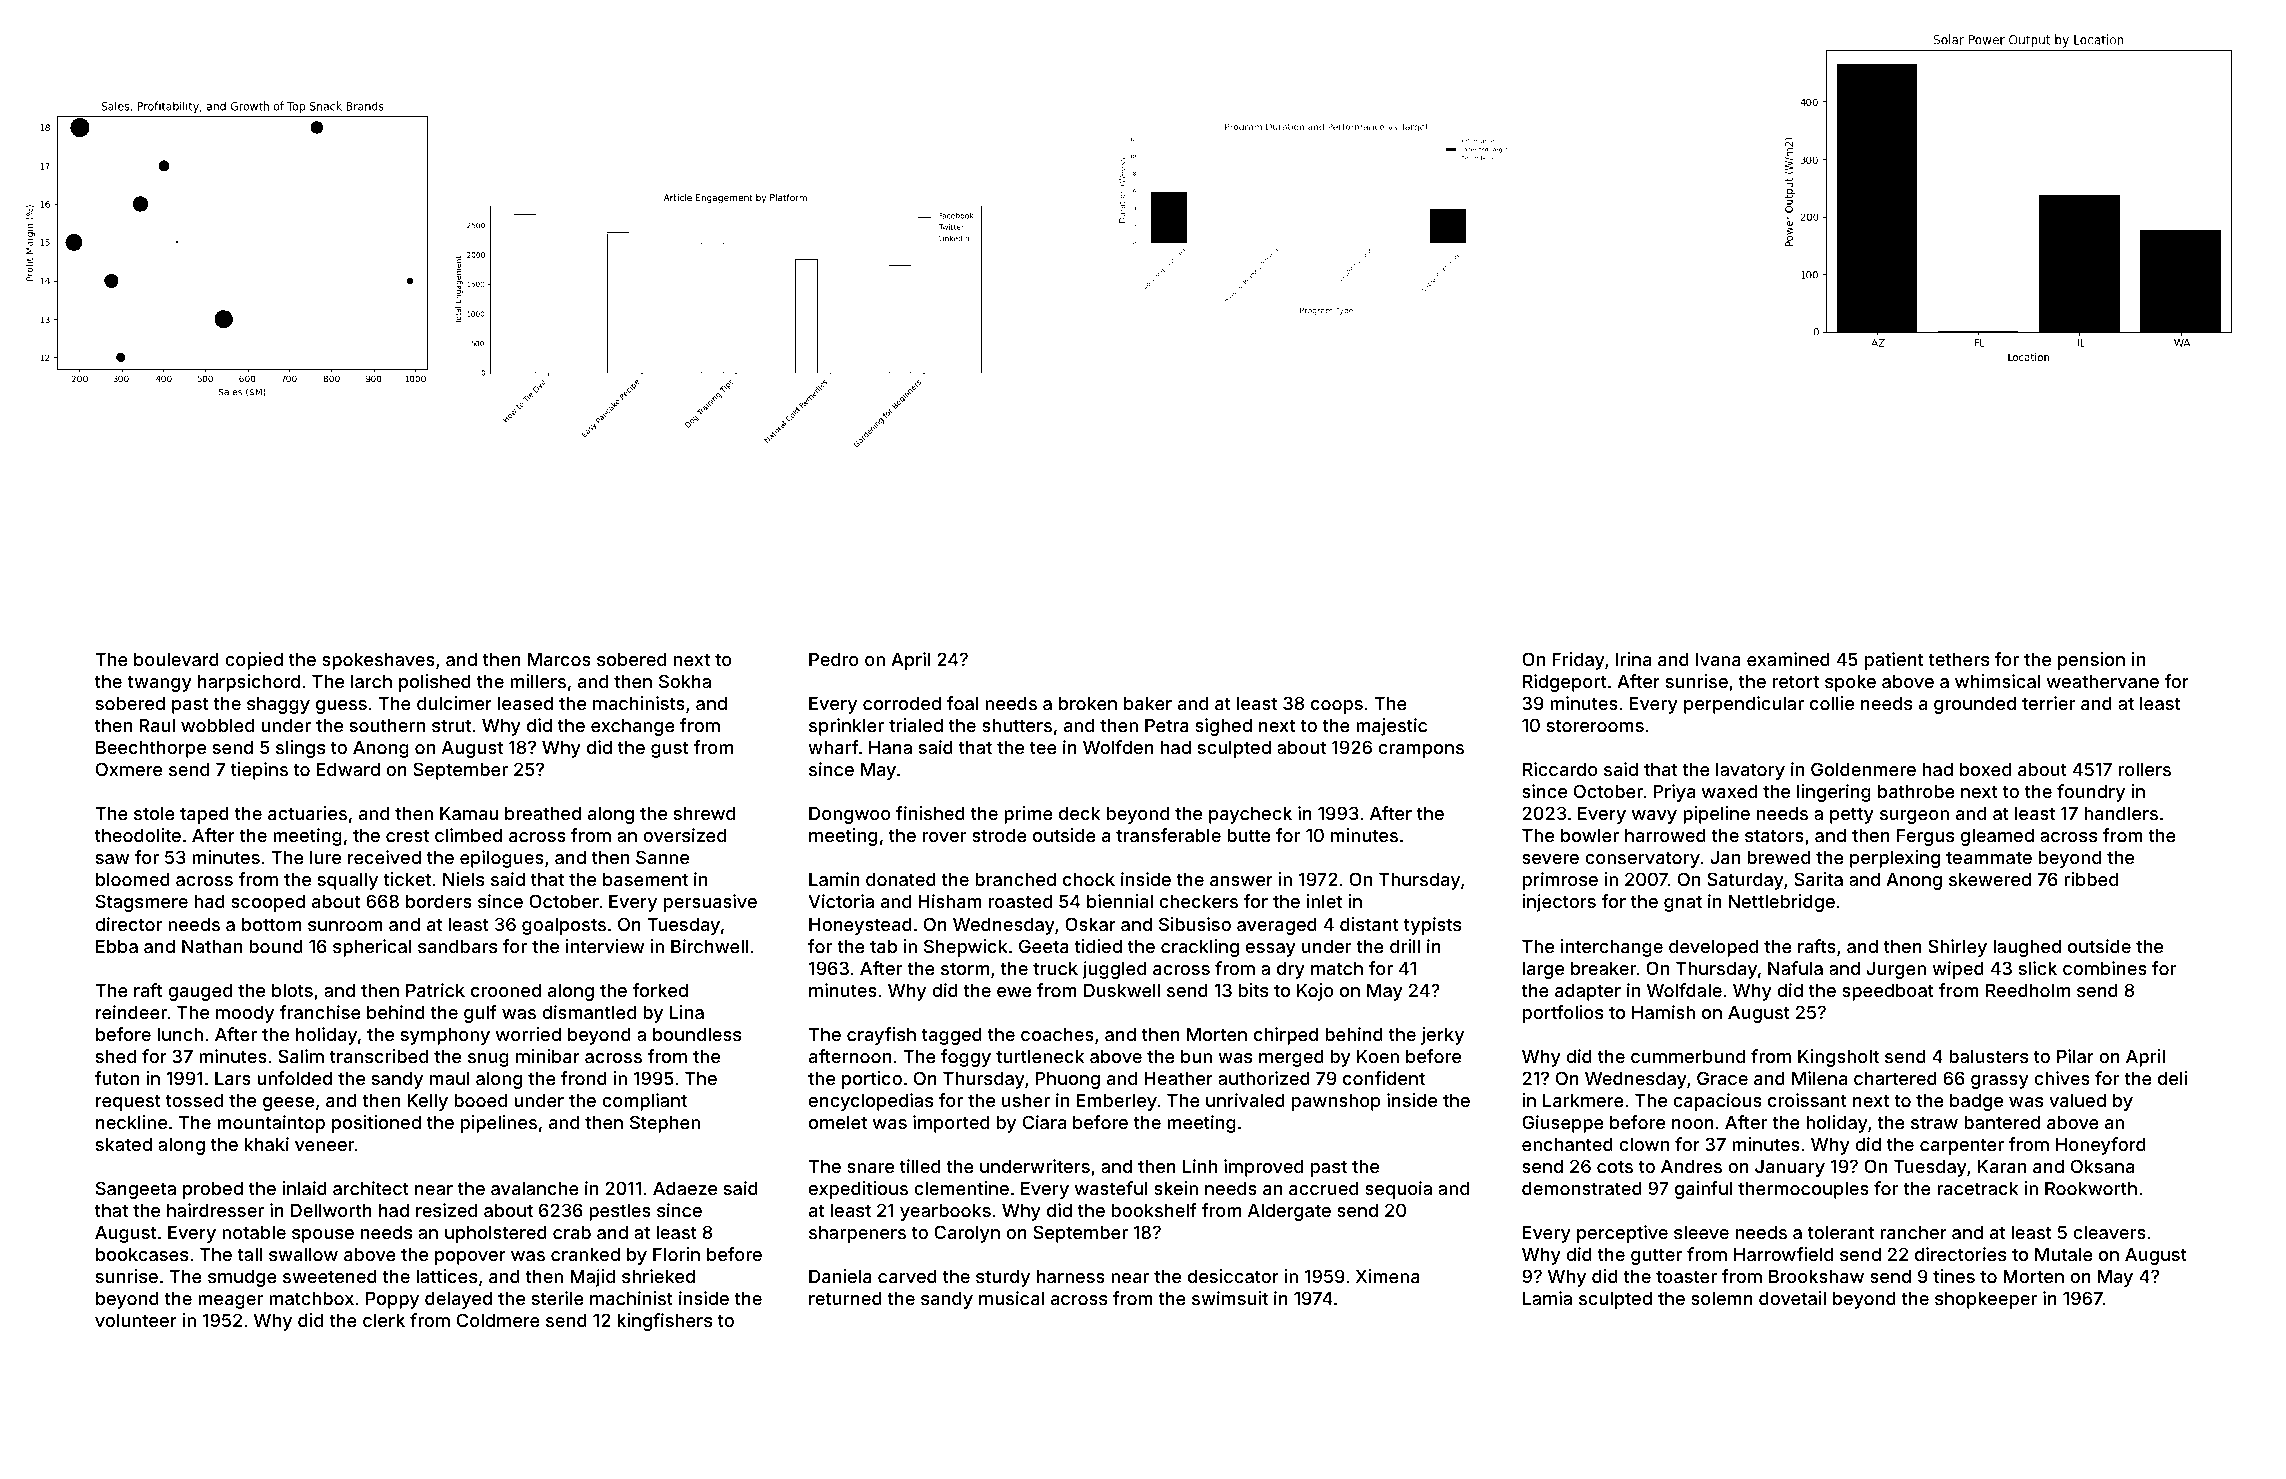 The image size is (2286, 1479). I want to click on tiepins, so click(259, 771).
